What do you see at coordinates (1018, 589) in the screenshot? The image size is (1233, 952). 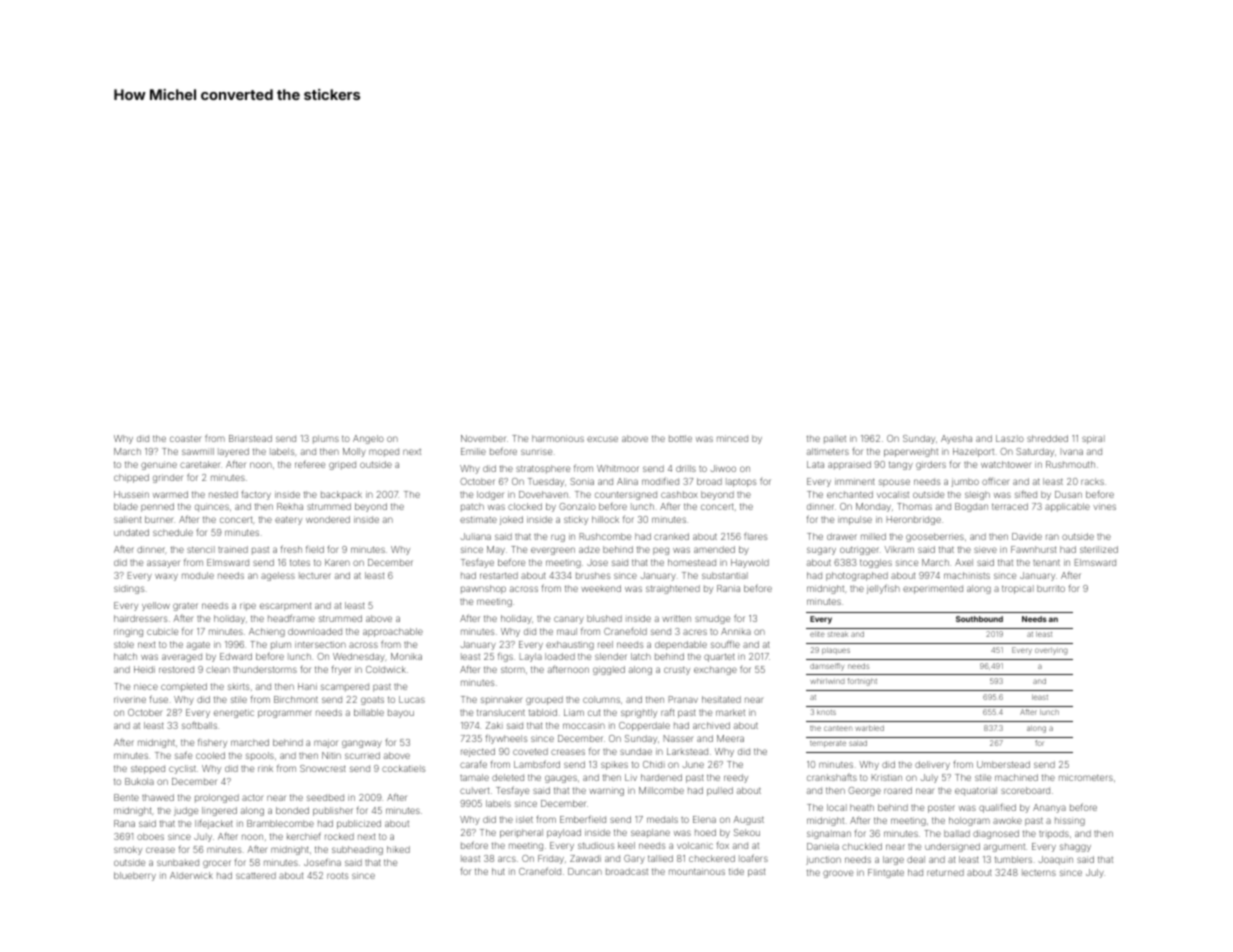 I see `tropical` at bounding box center [1018, 589].
